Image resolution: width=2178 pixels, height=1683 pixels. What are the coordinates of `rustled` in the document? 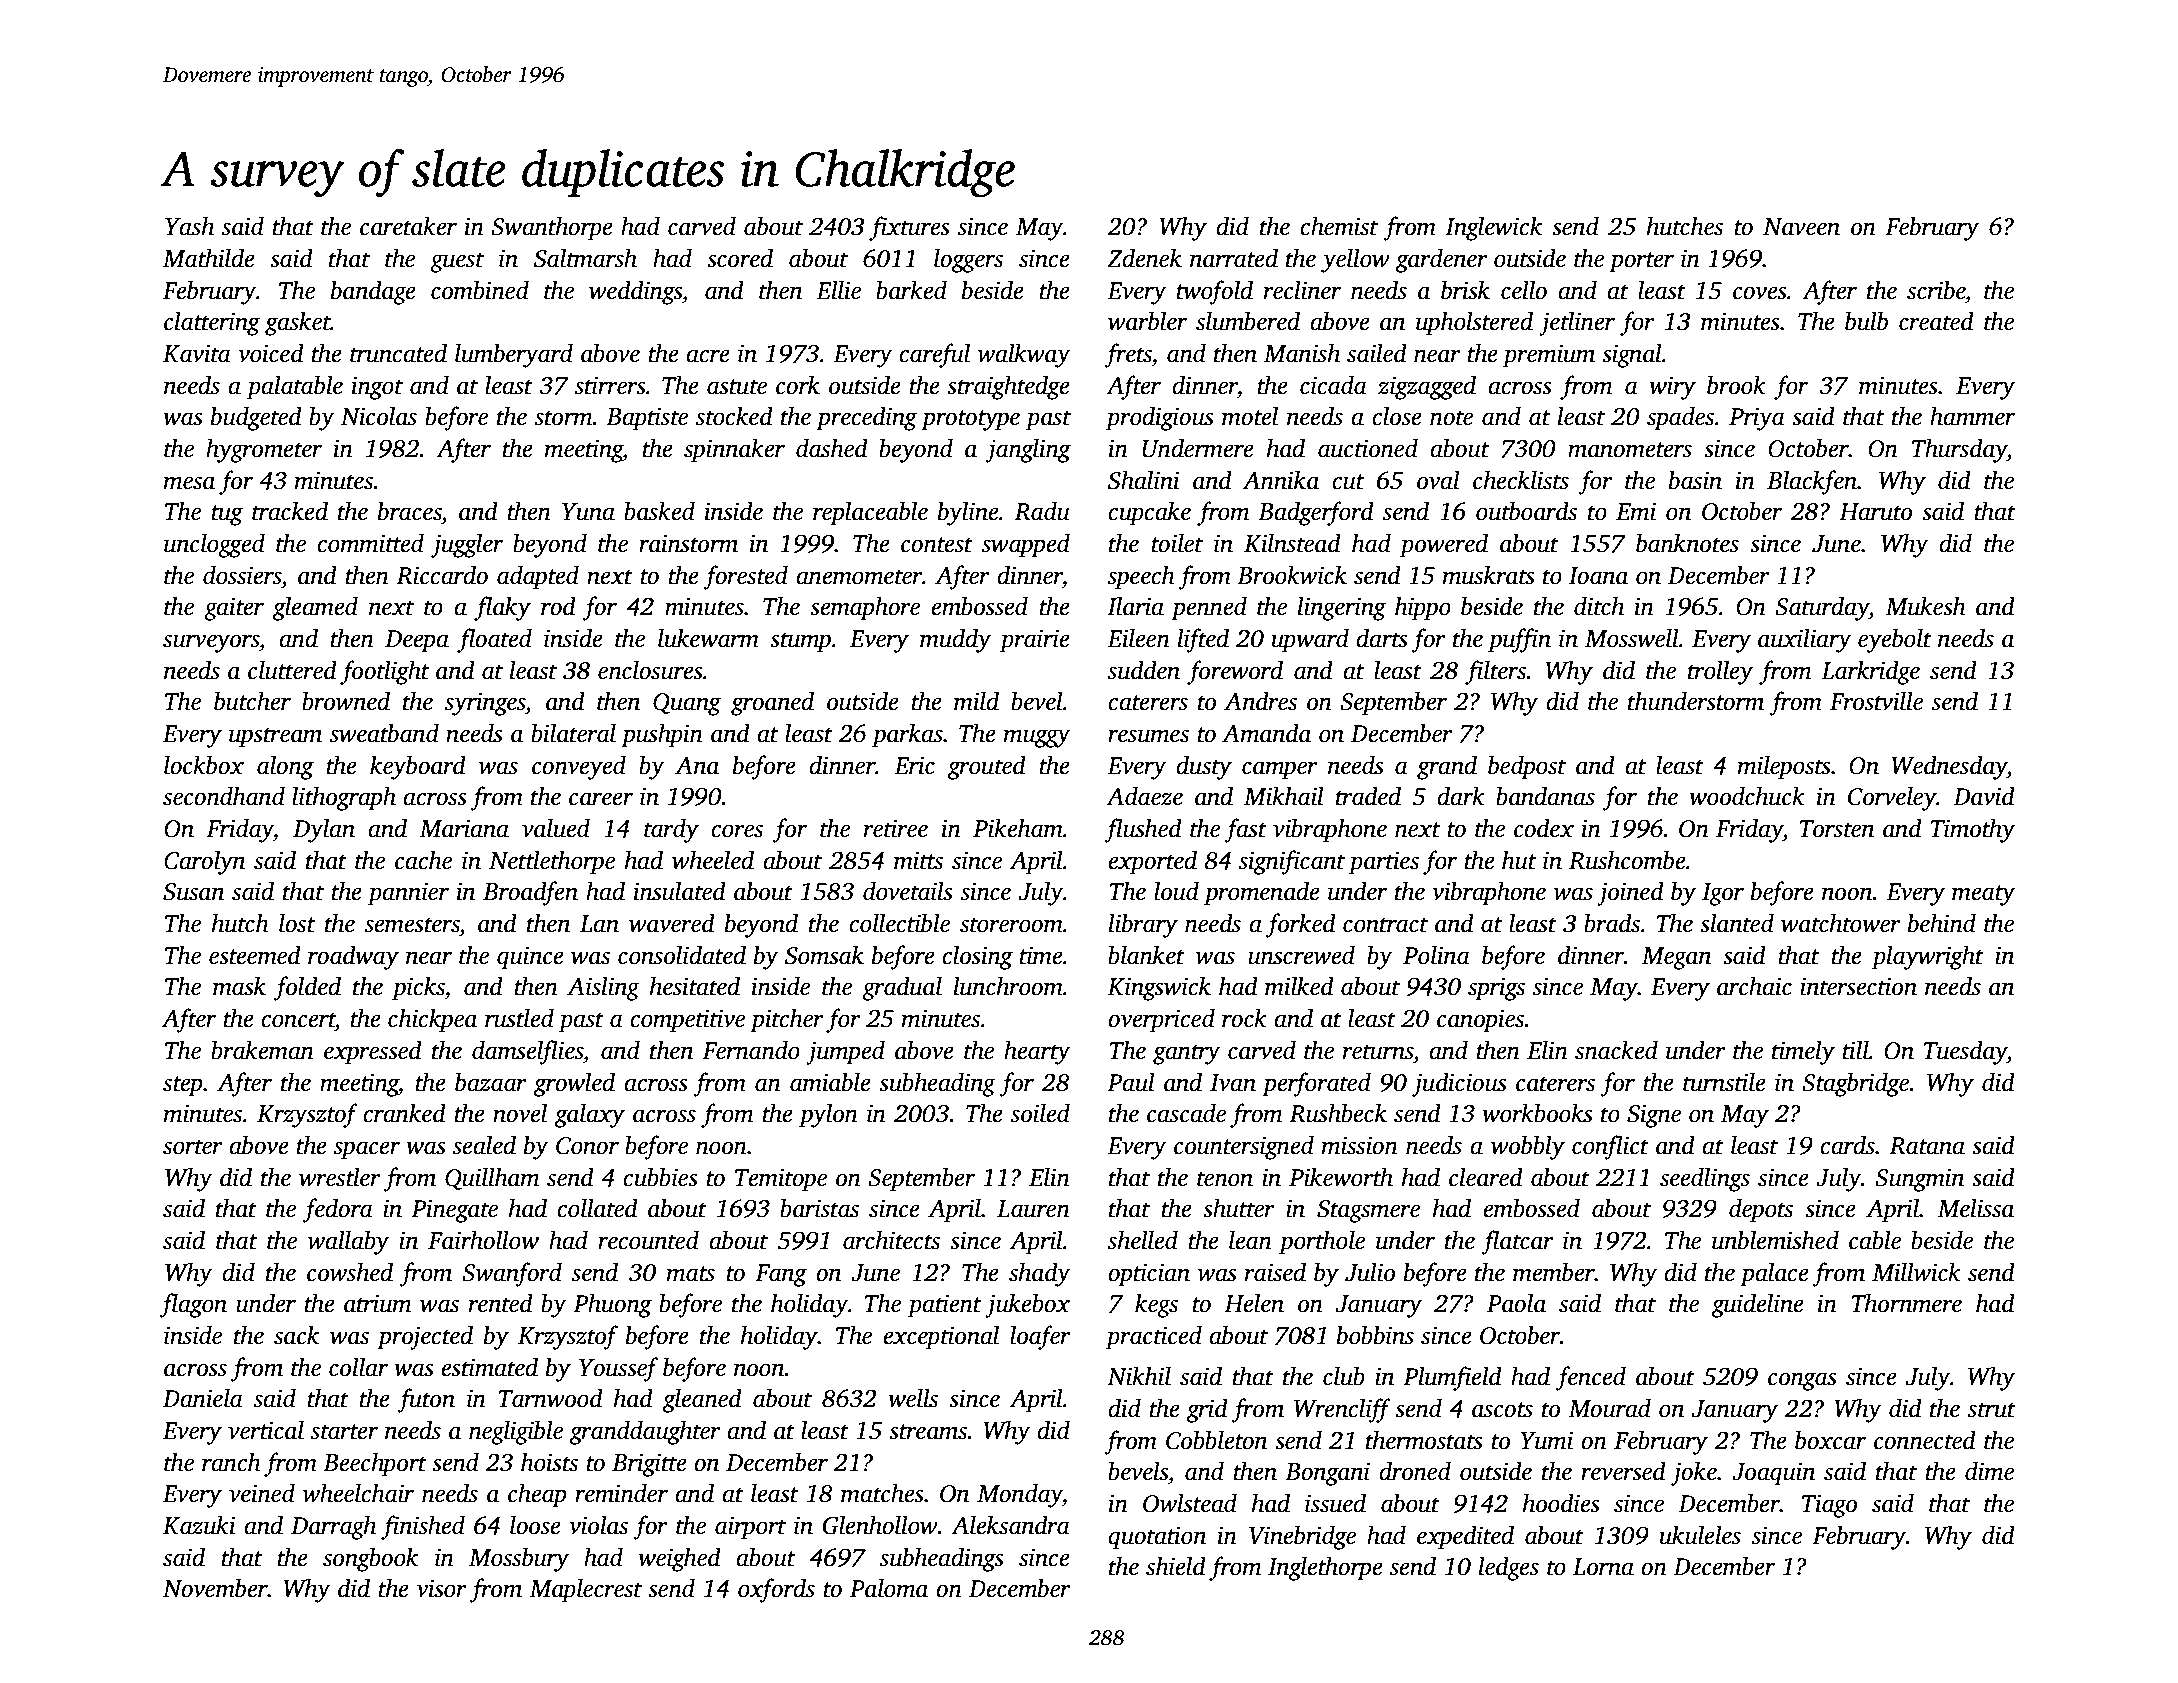 It's located at (519, 1018).
